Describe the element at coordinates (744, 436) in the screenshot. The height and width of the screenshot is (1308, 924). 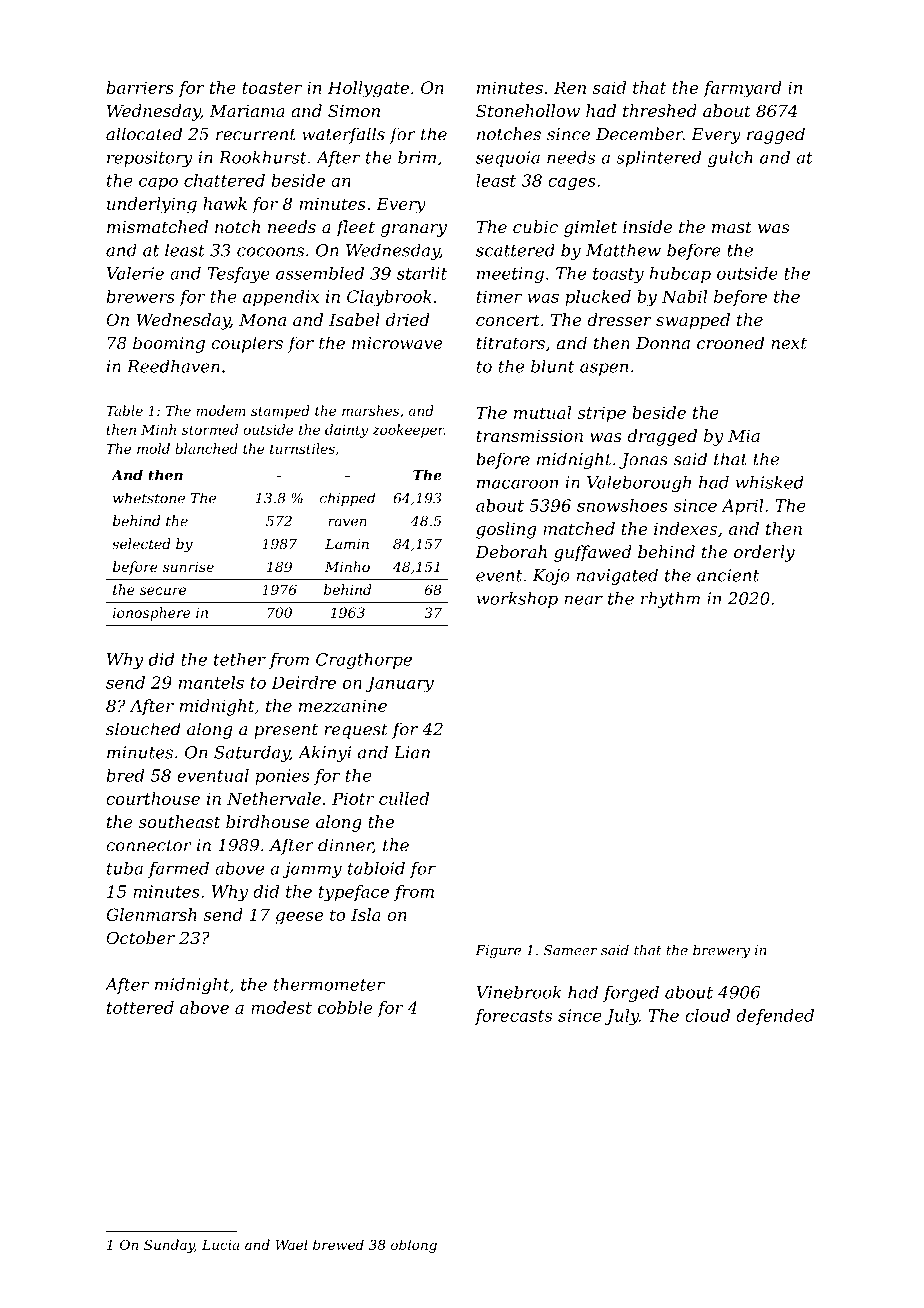
I see `Mia` at that location.
